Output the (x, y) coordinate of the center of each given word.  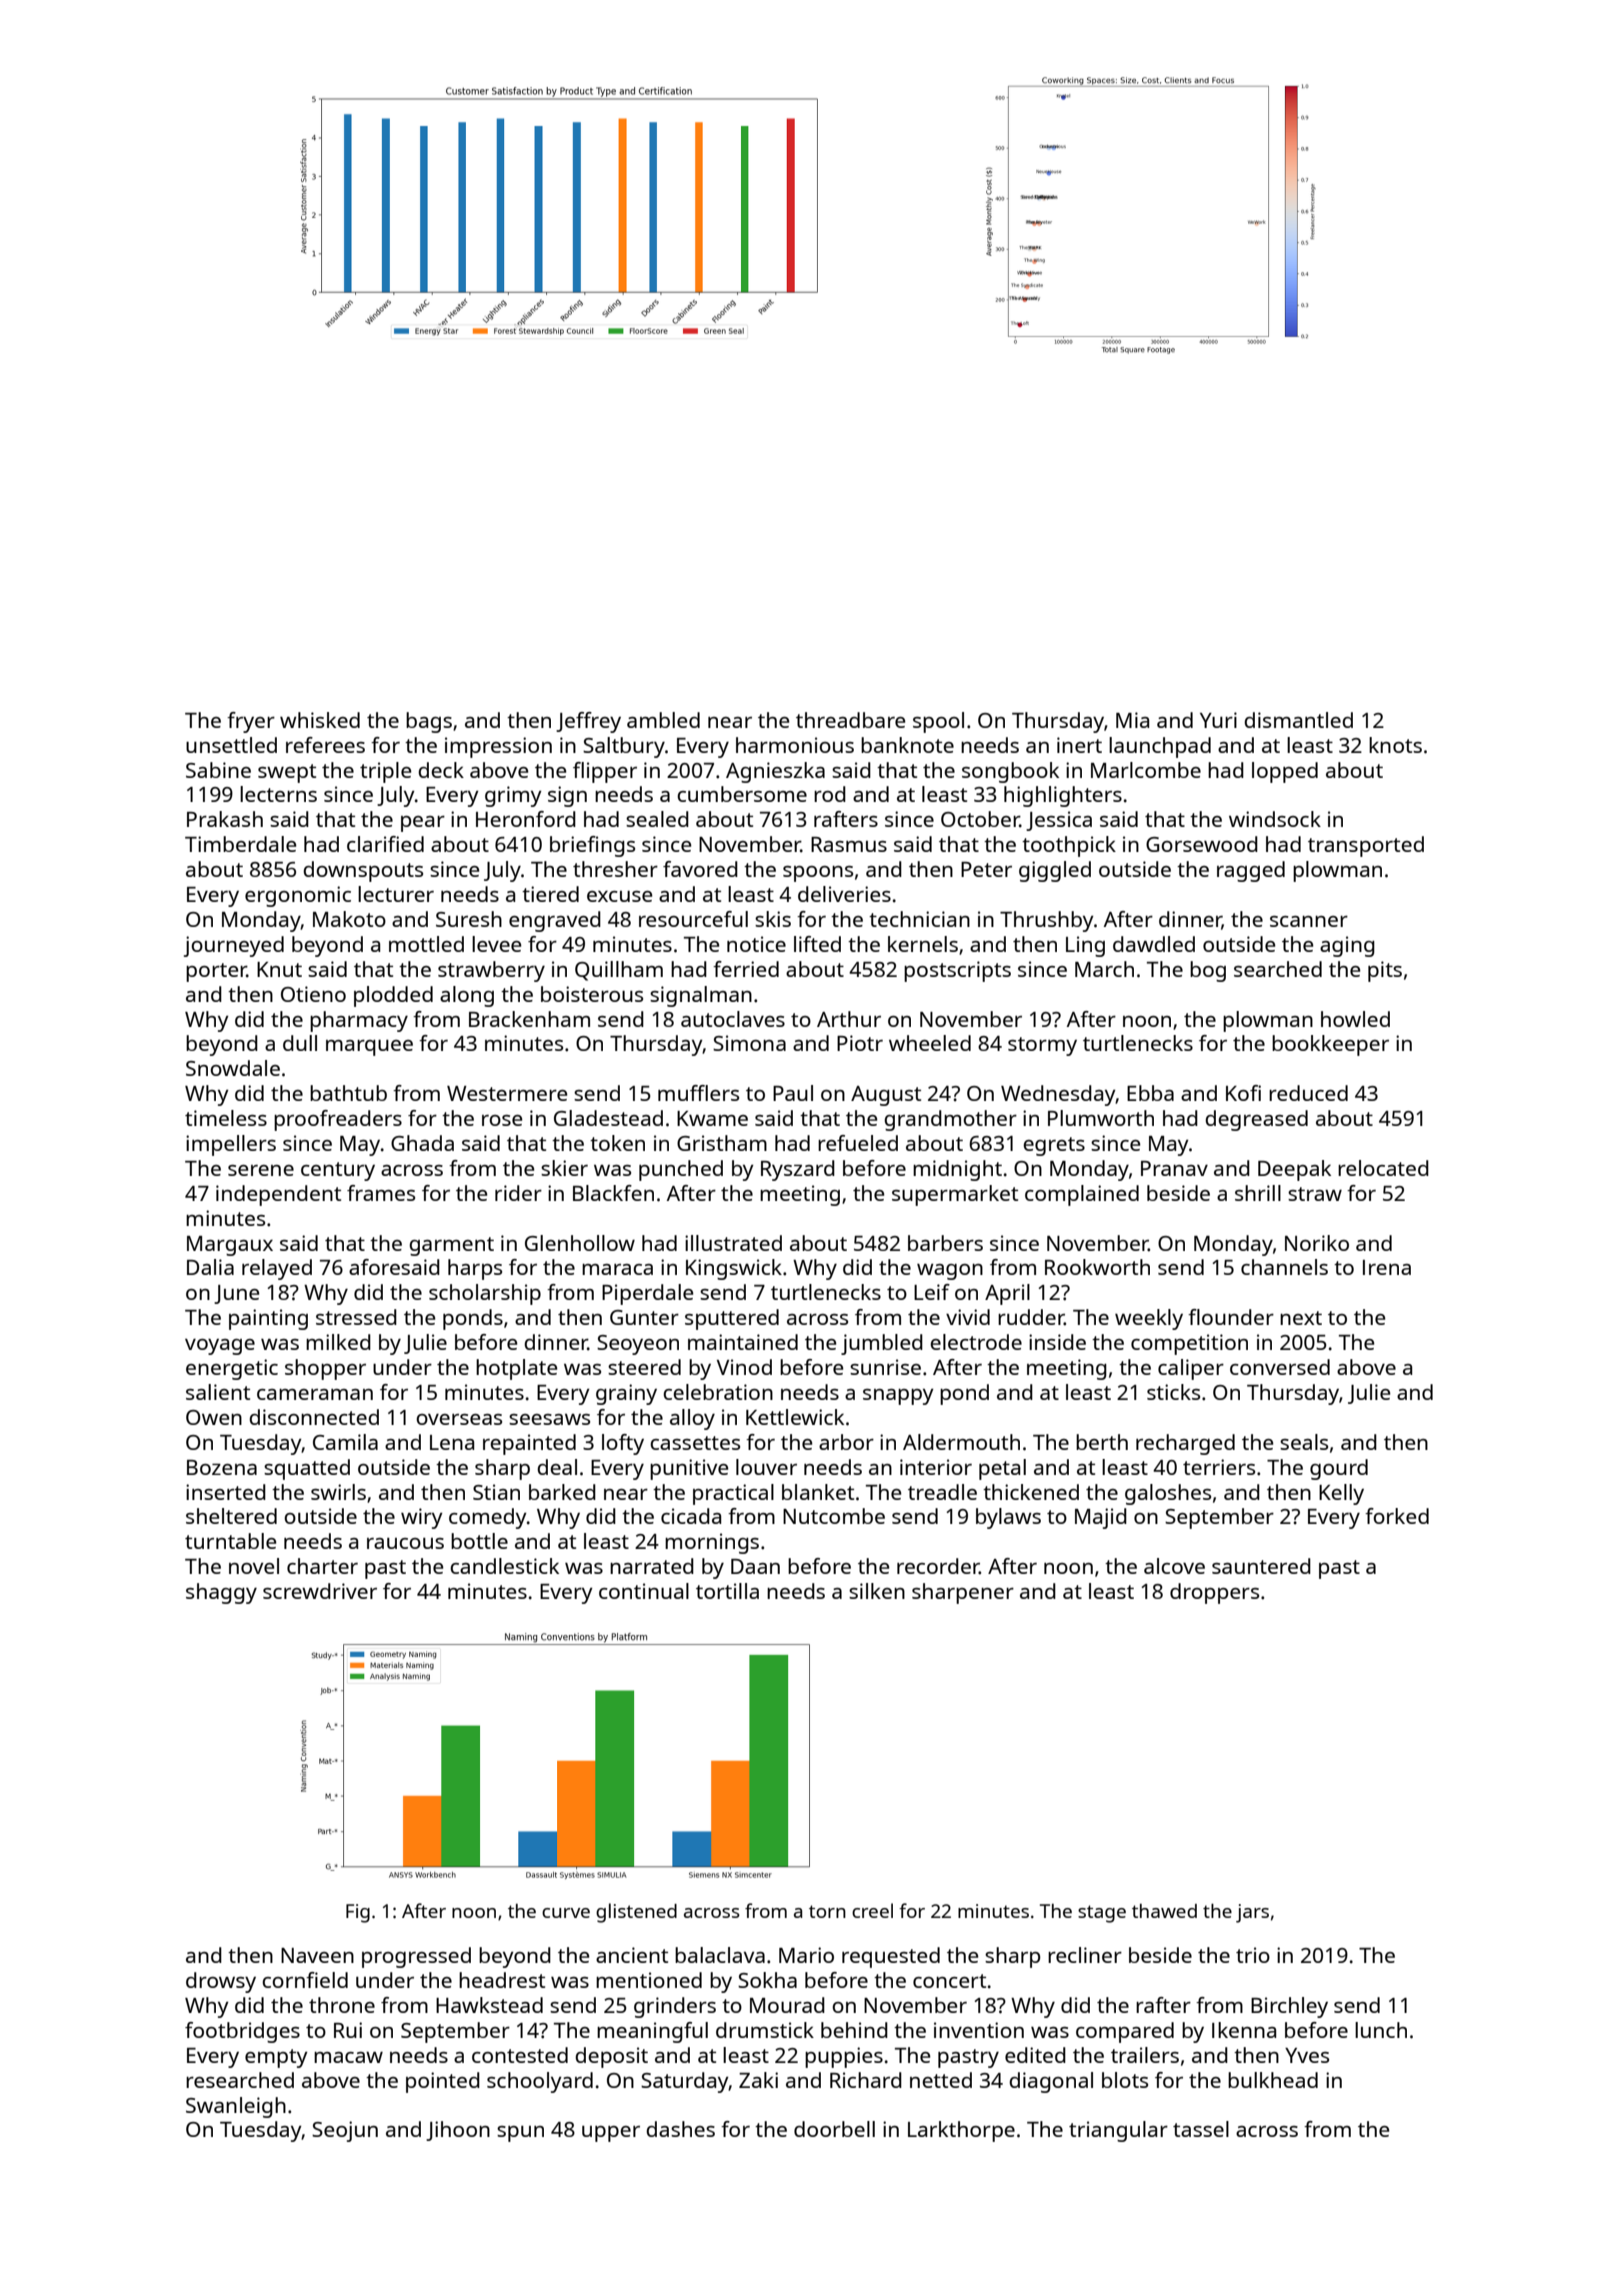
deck (441, 770)
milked (338, 1342)
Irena (1387, 1267)
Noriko (1317, 1243)
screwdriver (320, 1591)
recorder (938, 1566)
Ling (1085, 946)
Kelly (1341, 1494)
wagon (950, 1272)
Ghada (422, 1143)
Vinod (744, 1367)
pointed (443, 2082)
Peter (986, 869)
